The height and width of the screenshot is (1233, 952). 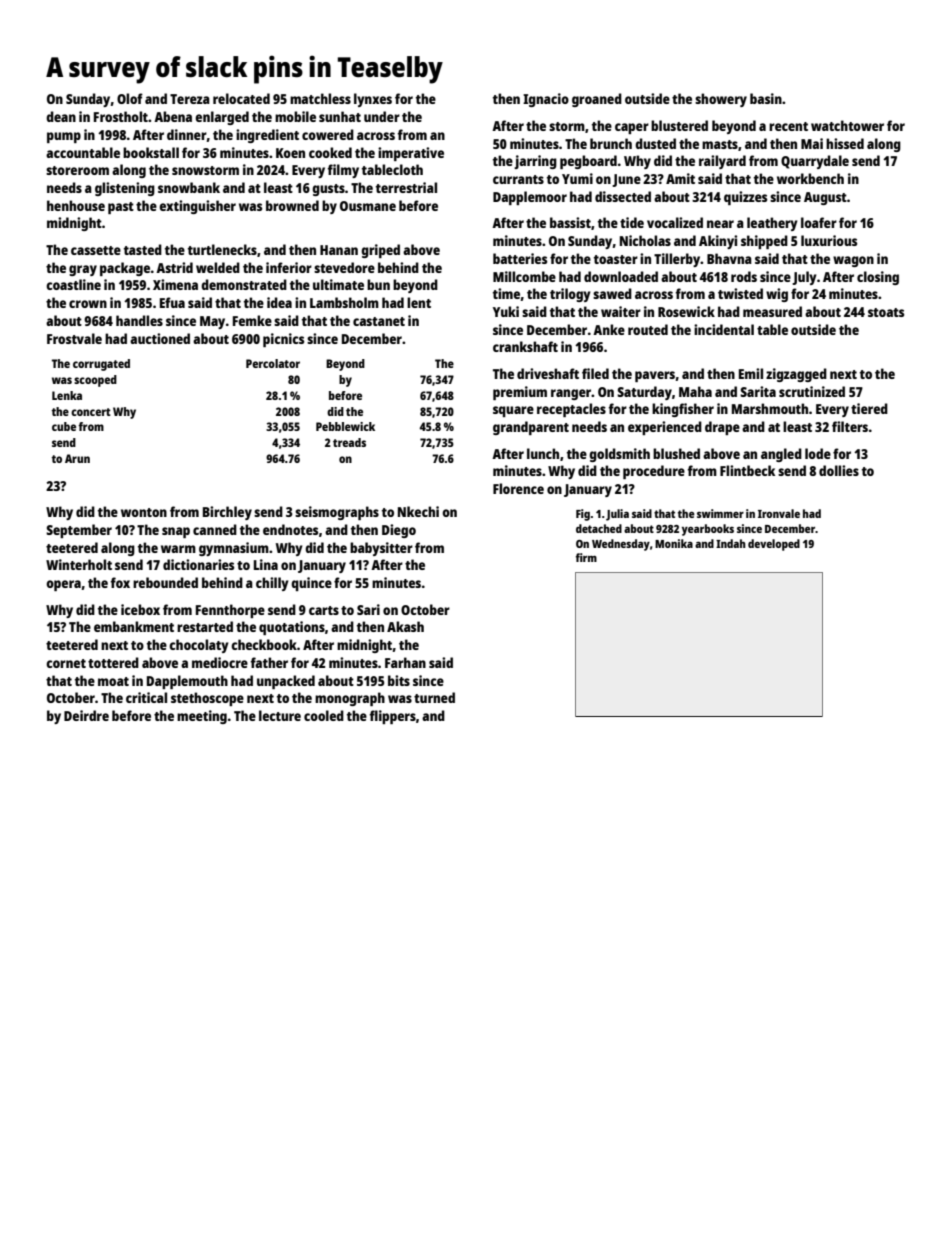 I want to click on goldsmith, so click(x=619, y=455).
